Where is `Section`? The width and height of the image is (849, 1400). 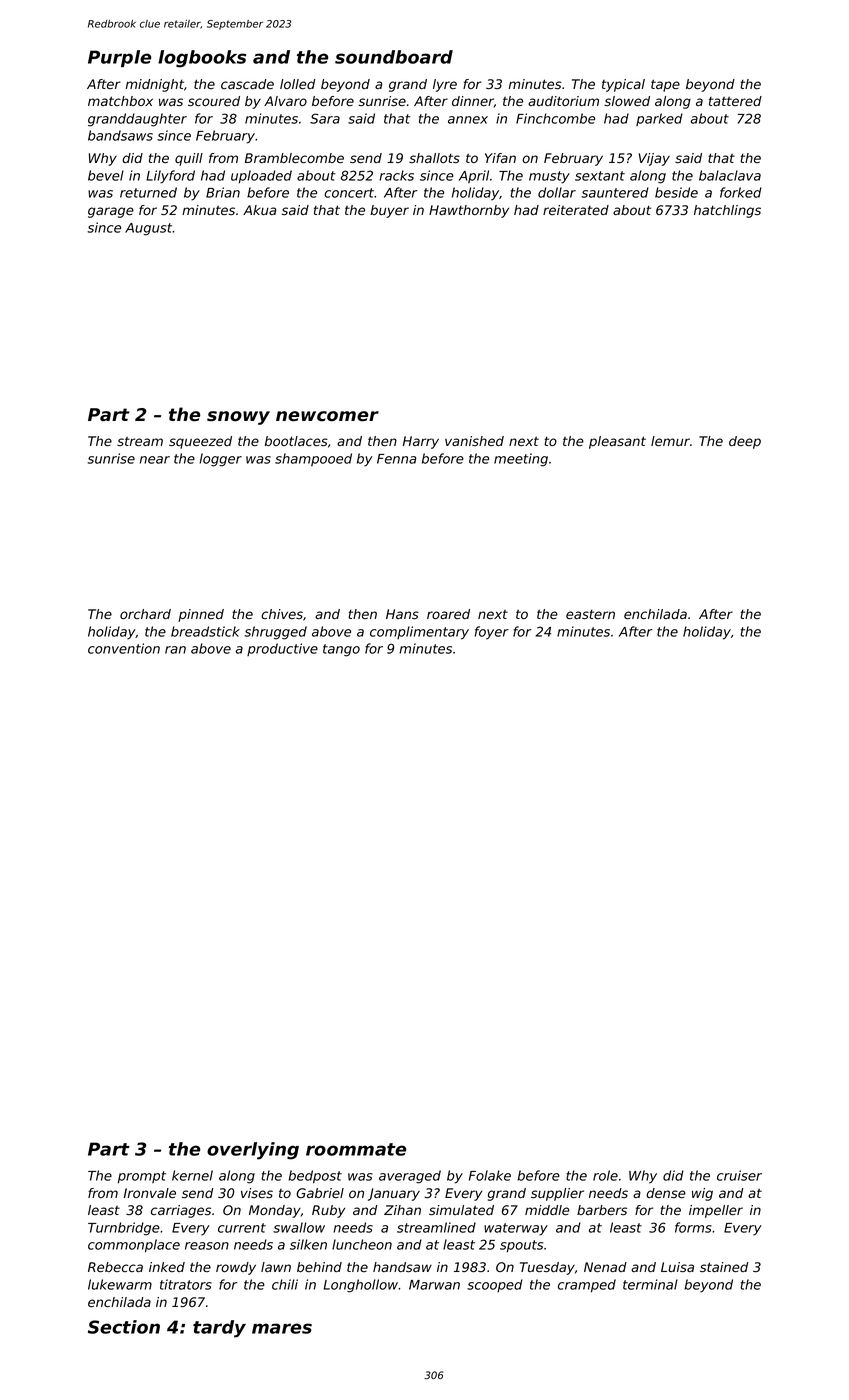
Section is located at coordinates (124, 1327).
